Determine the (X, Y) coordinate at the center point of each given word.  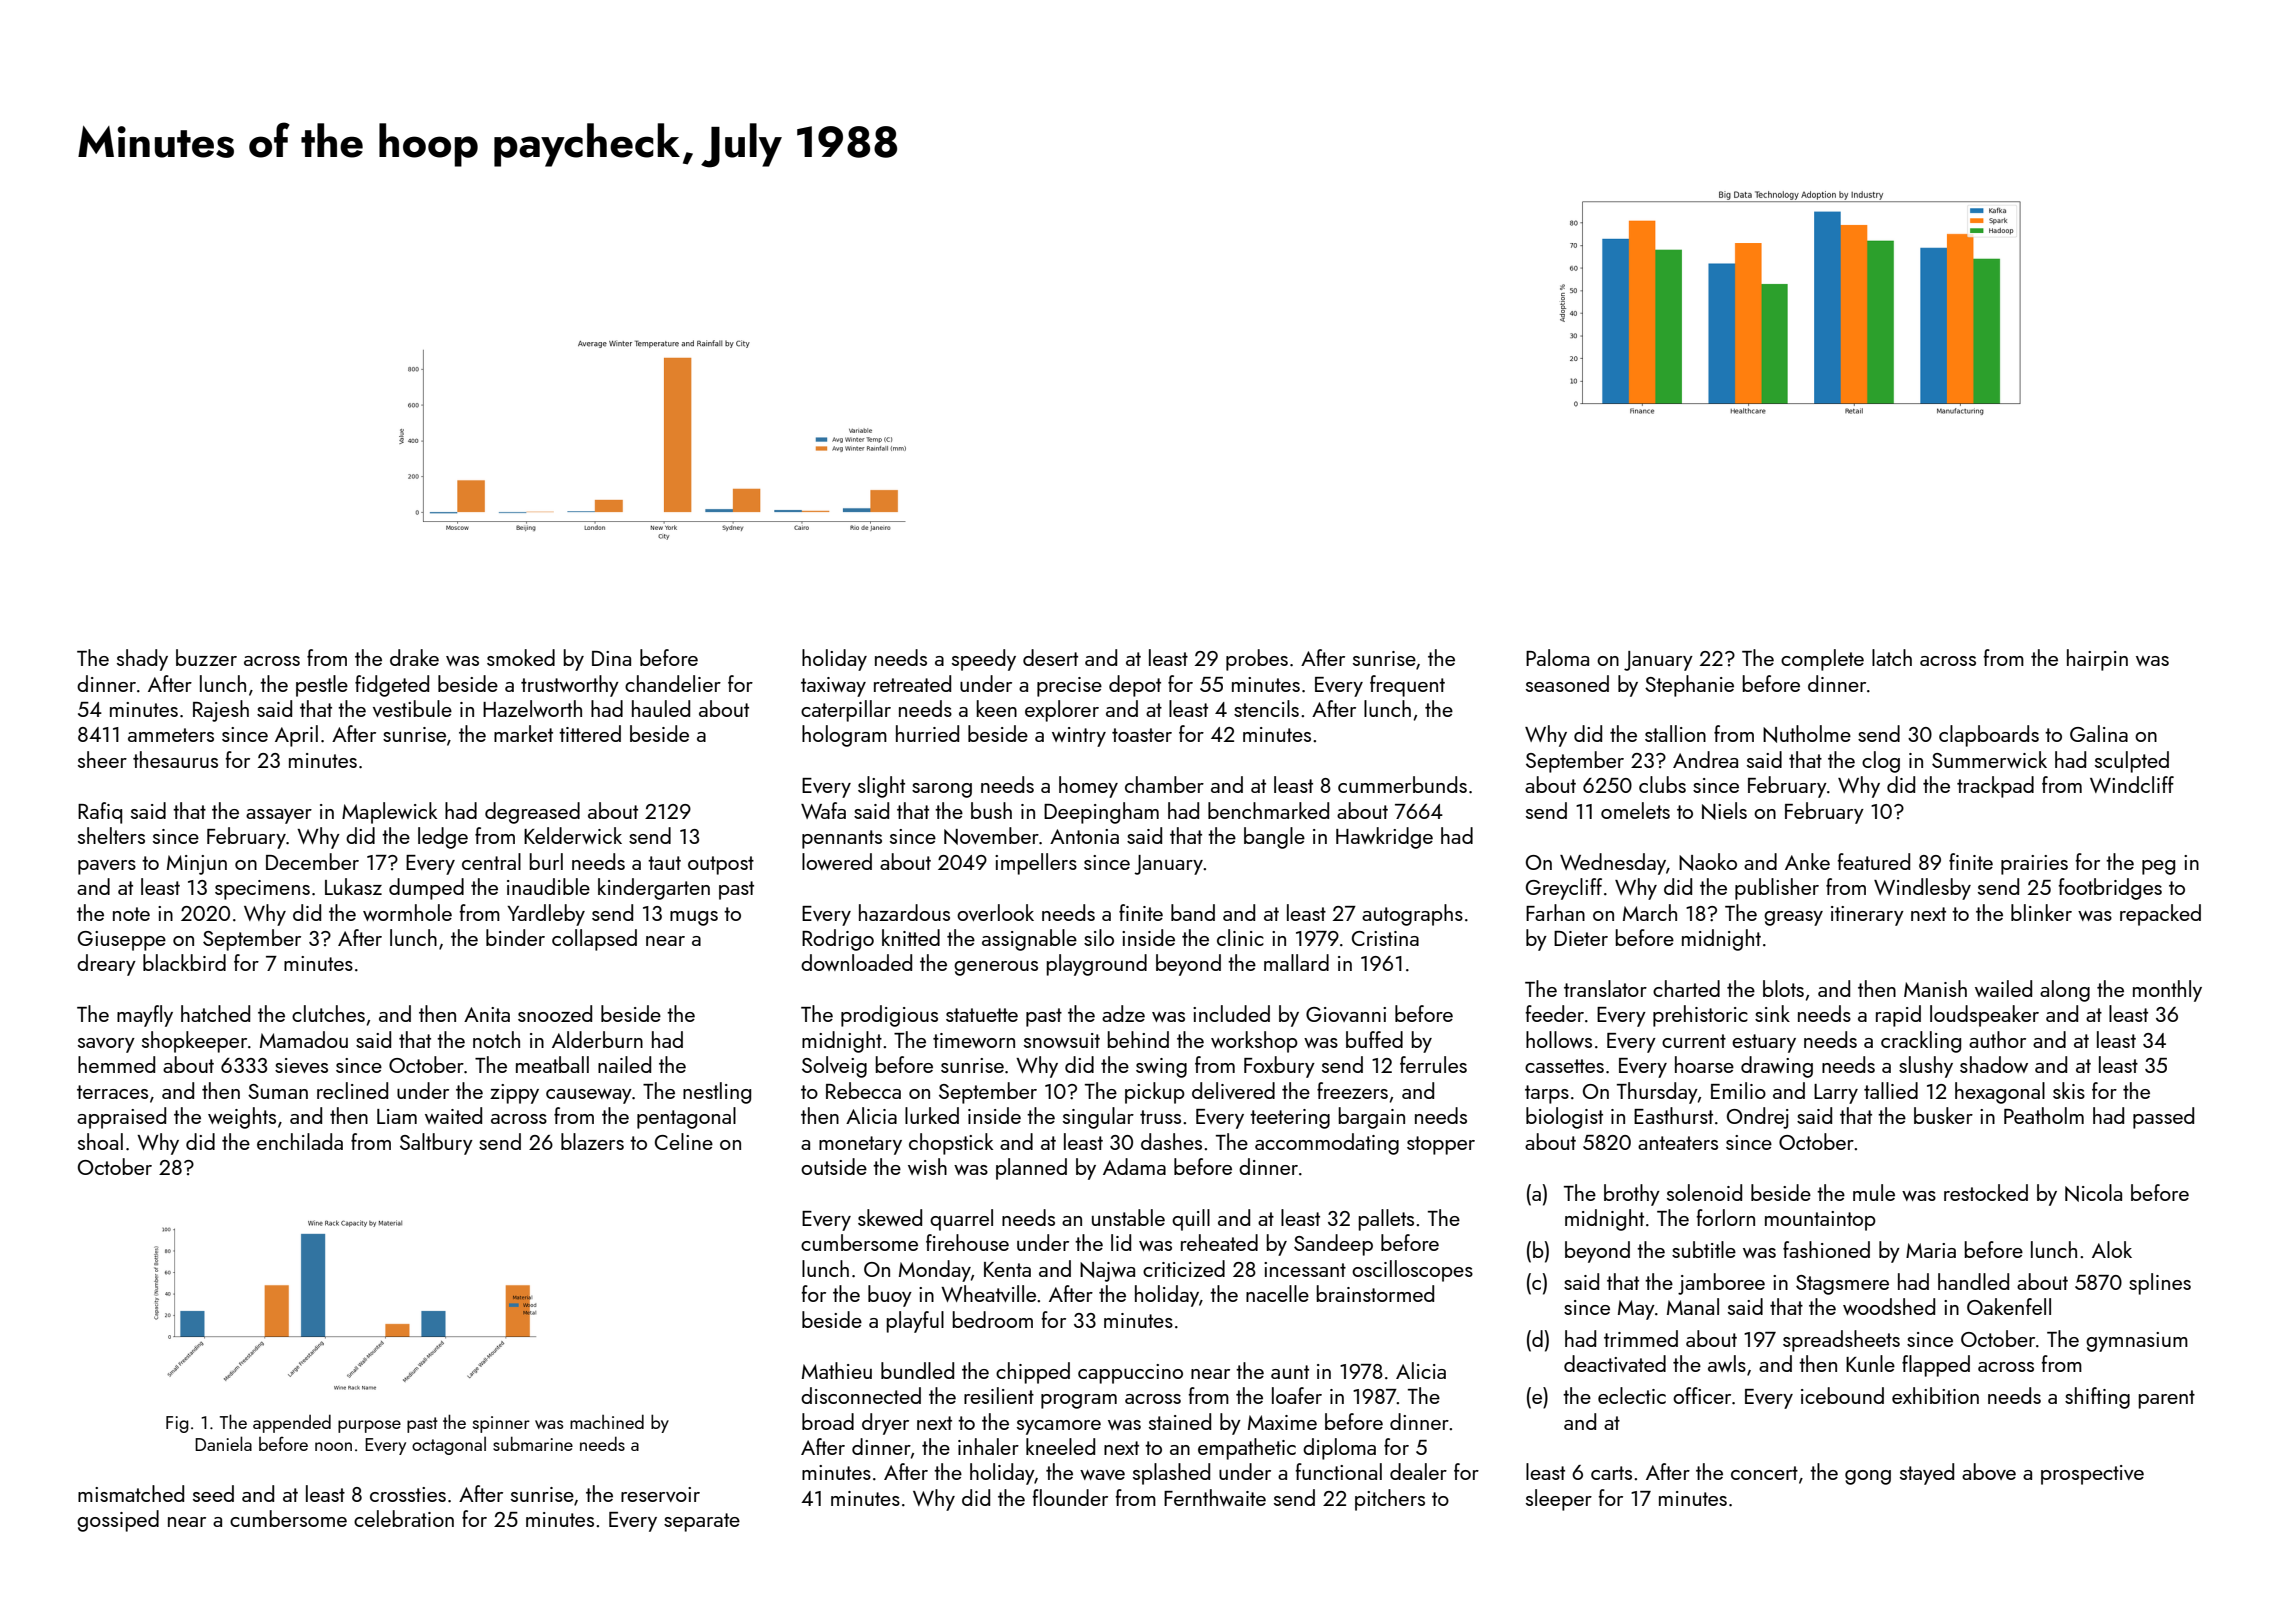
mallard (1296, 962)
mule (1874, 1192)
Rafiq (100, 813)
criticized (1184, 1268)
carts (1611, 1473)
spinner (501, 1424)
